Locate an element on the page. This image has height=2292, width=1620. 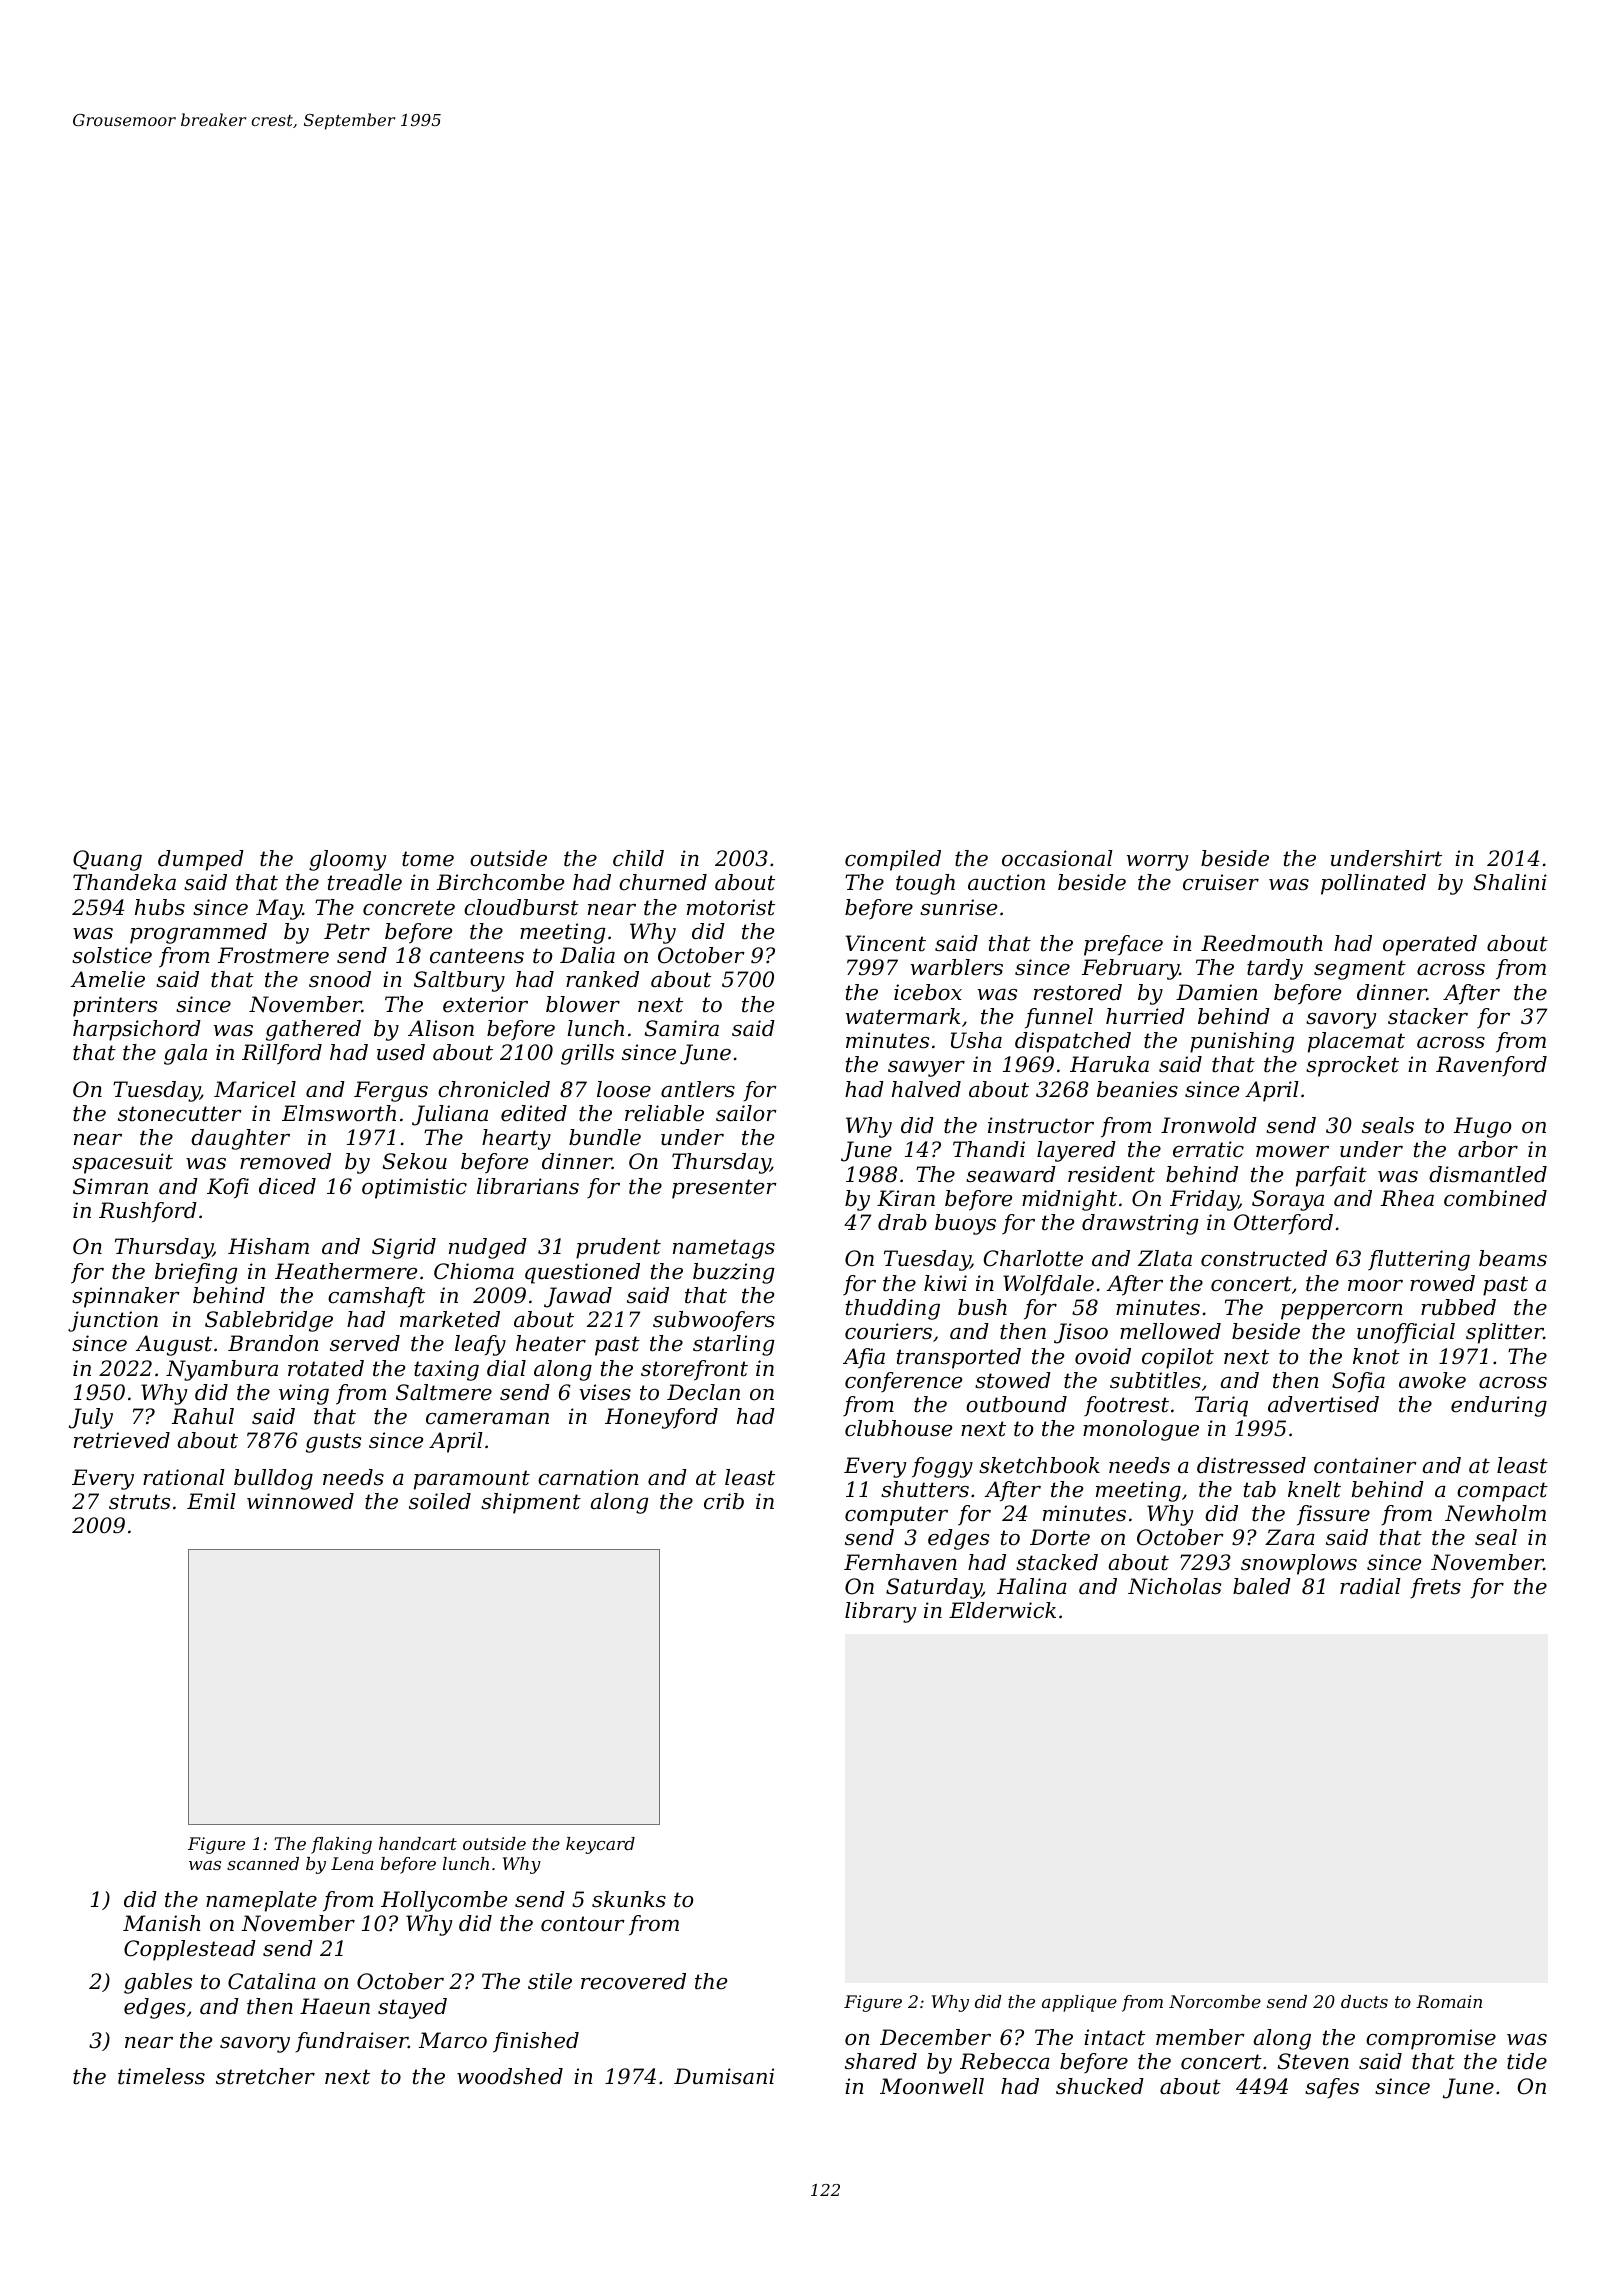
Quang is located at coordinates (107, 860).
